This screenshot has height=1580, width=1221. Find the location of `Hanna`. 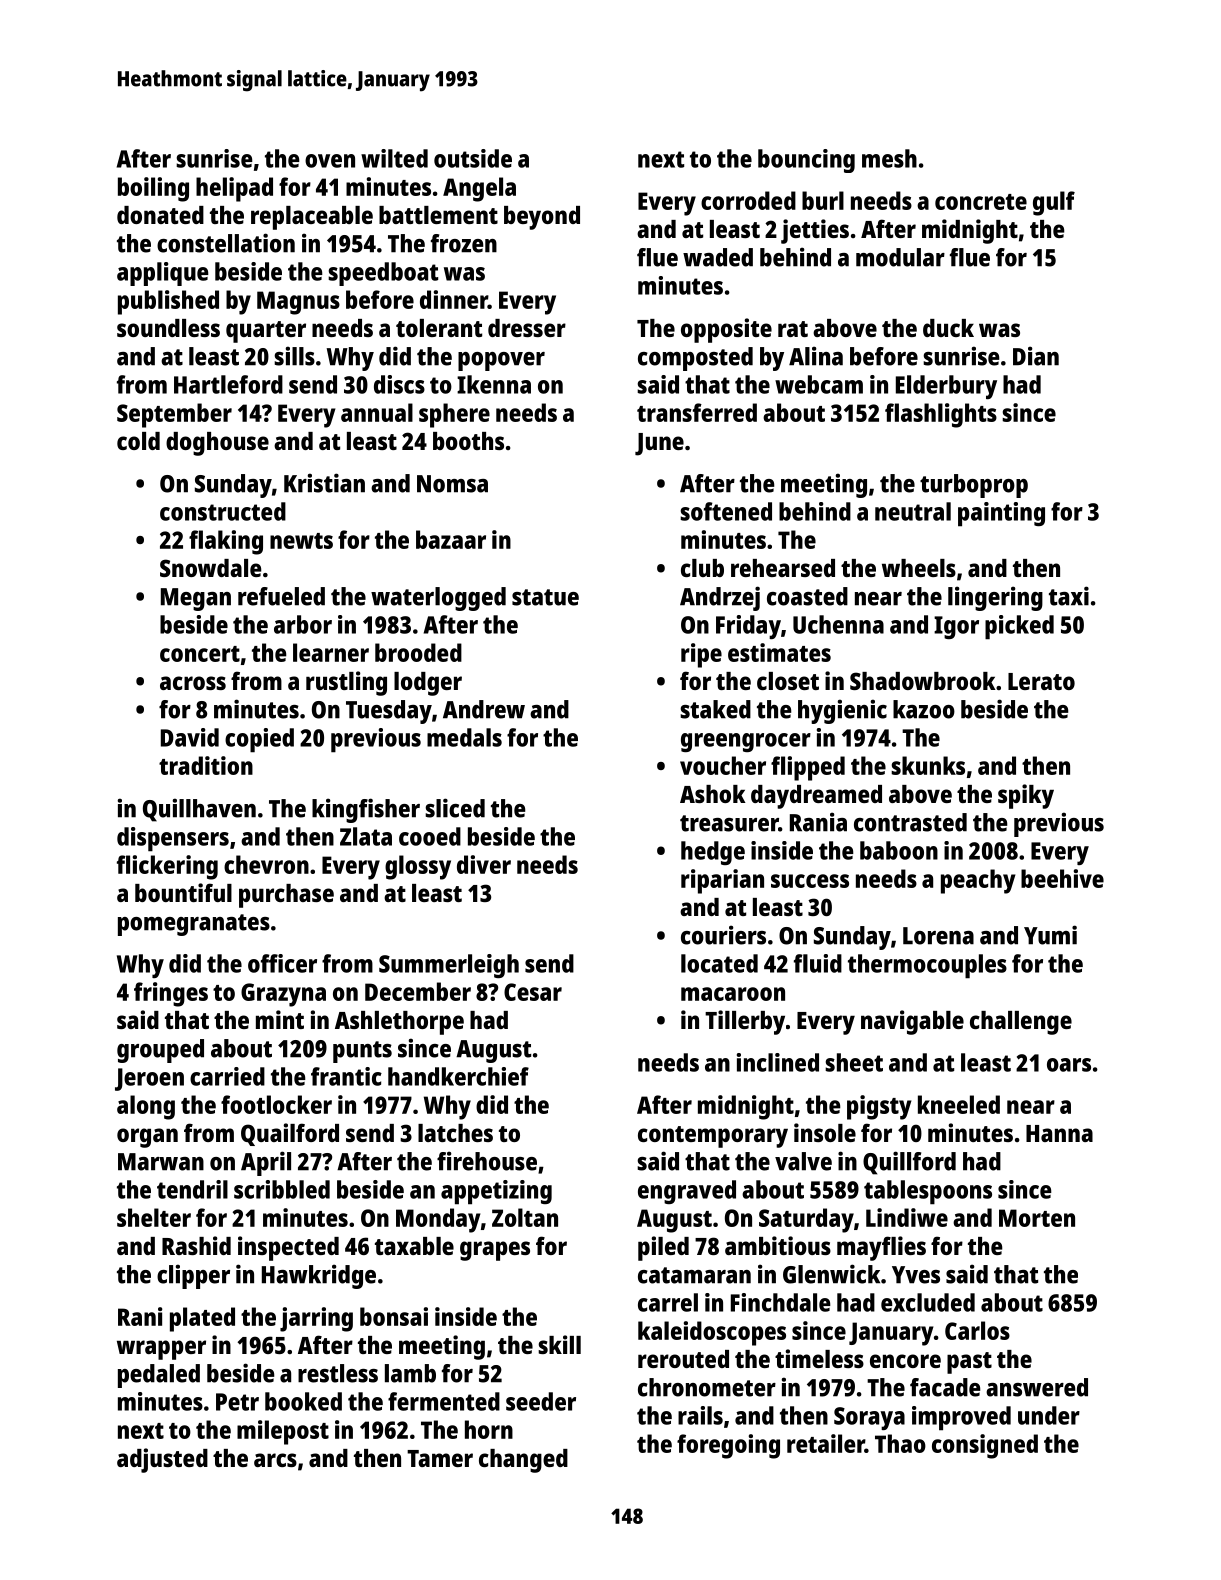

Hanna is located at coordinates (1059, 1133).
